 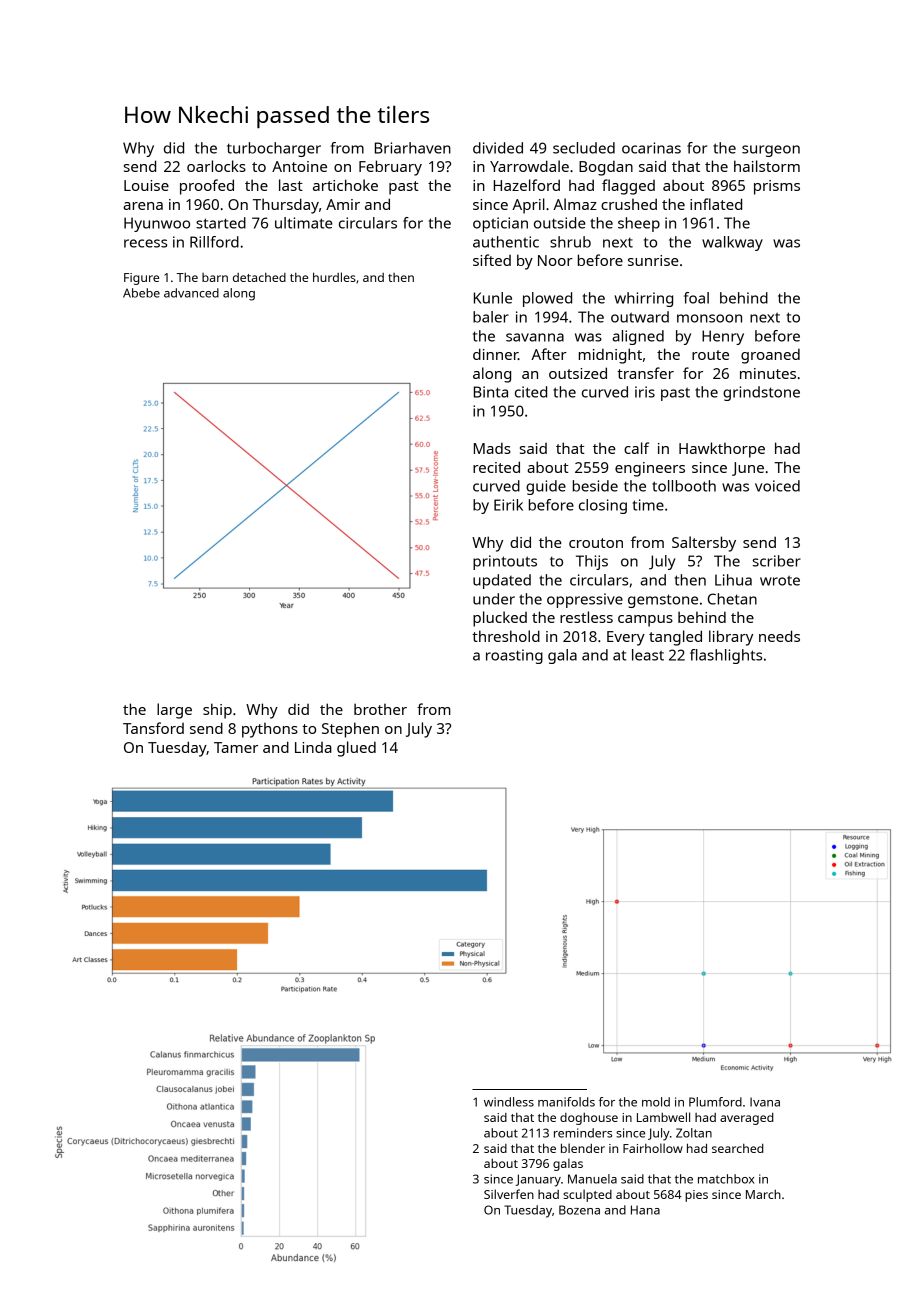 I want to click on Louise, so click(x=146, y=185).
